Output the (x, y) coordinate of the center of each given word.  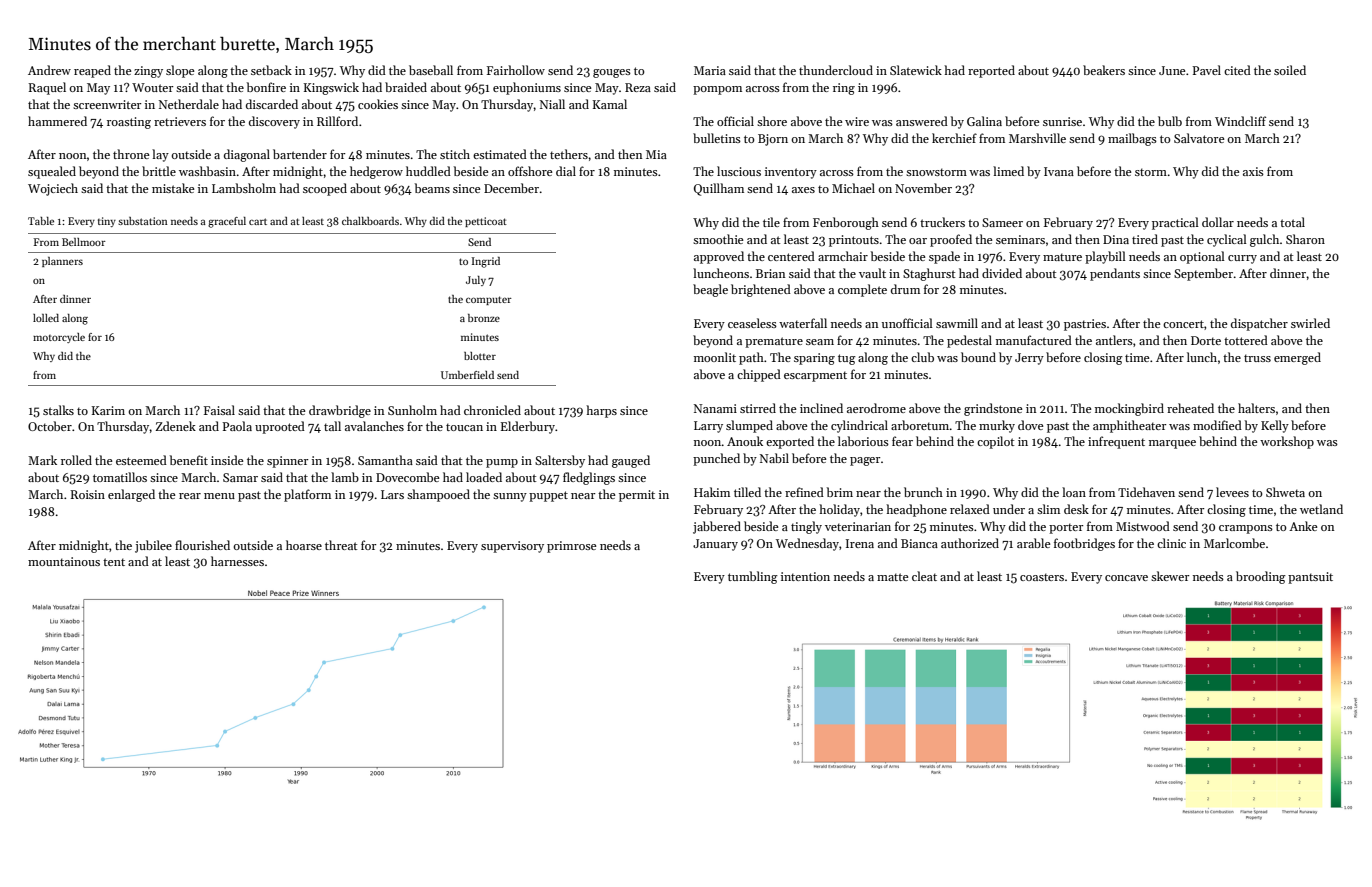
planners (62, 262)
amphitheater (1129, 426)
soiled (1290, 70)
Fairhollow (516, 70)
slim (1048, 509)
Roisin (87, 494)
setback (271, 70)
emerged (1297, 358)
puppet (548, 496)
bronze (484, 318)
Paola (237, 426)
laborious (863, 441)
